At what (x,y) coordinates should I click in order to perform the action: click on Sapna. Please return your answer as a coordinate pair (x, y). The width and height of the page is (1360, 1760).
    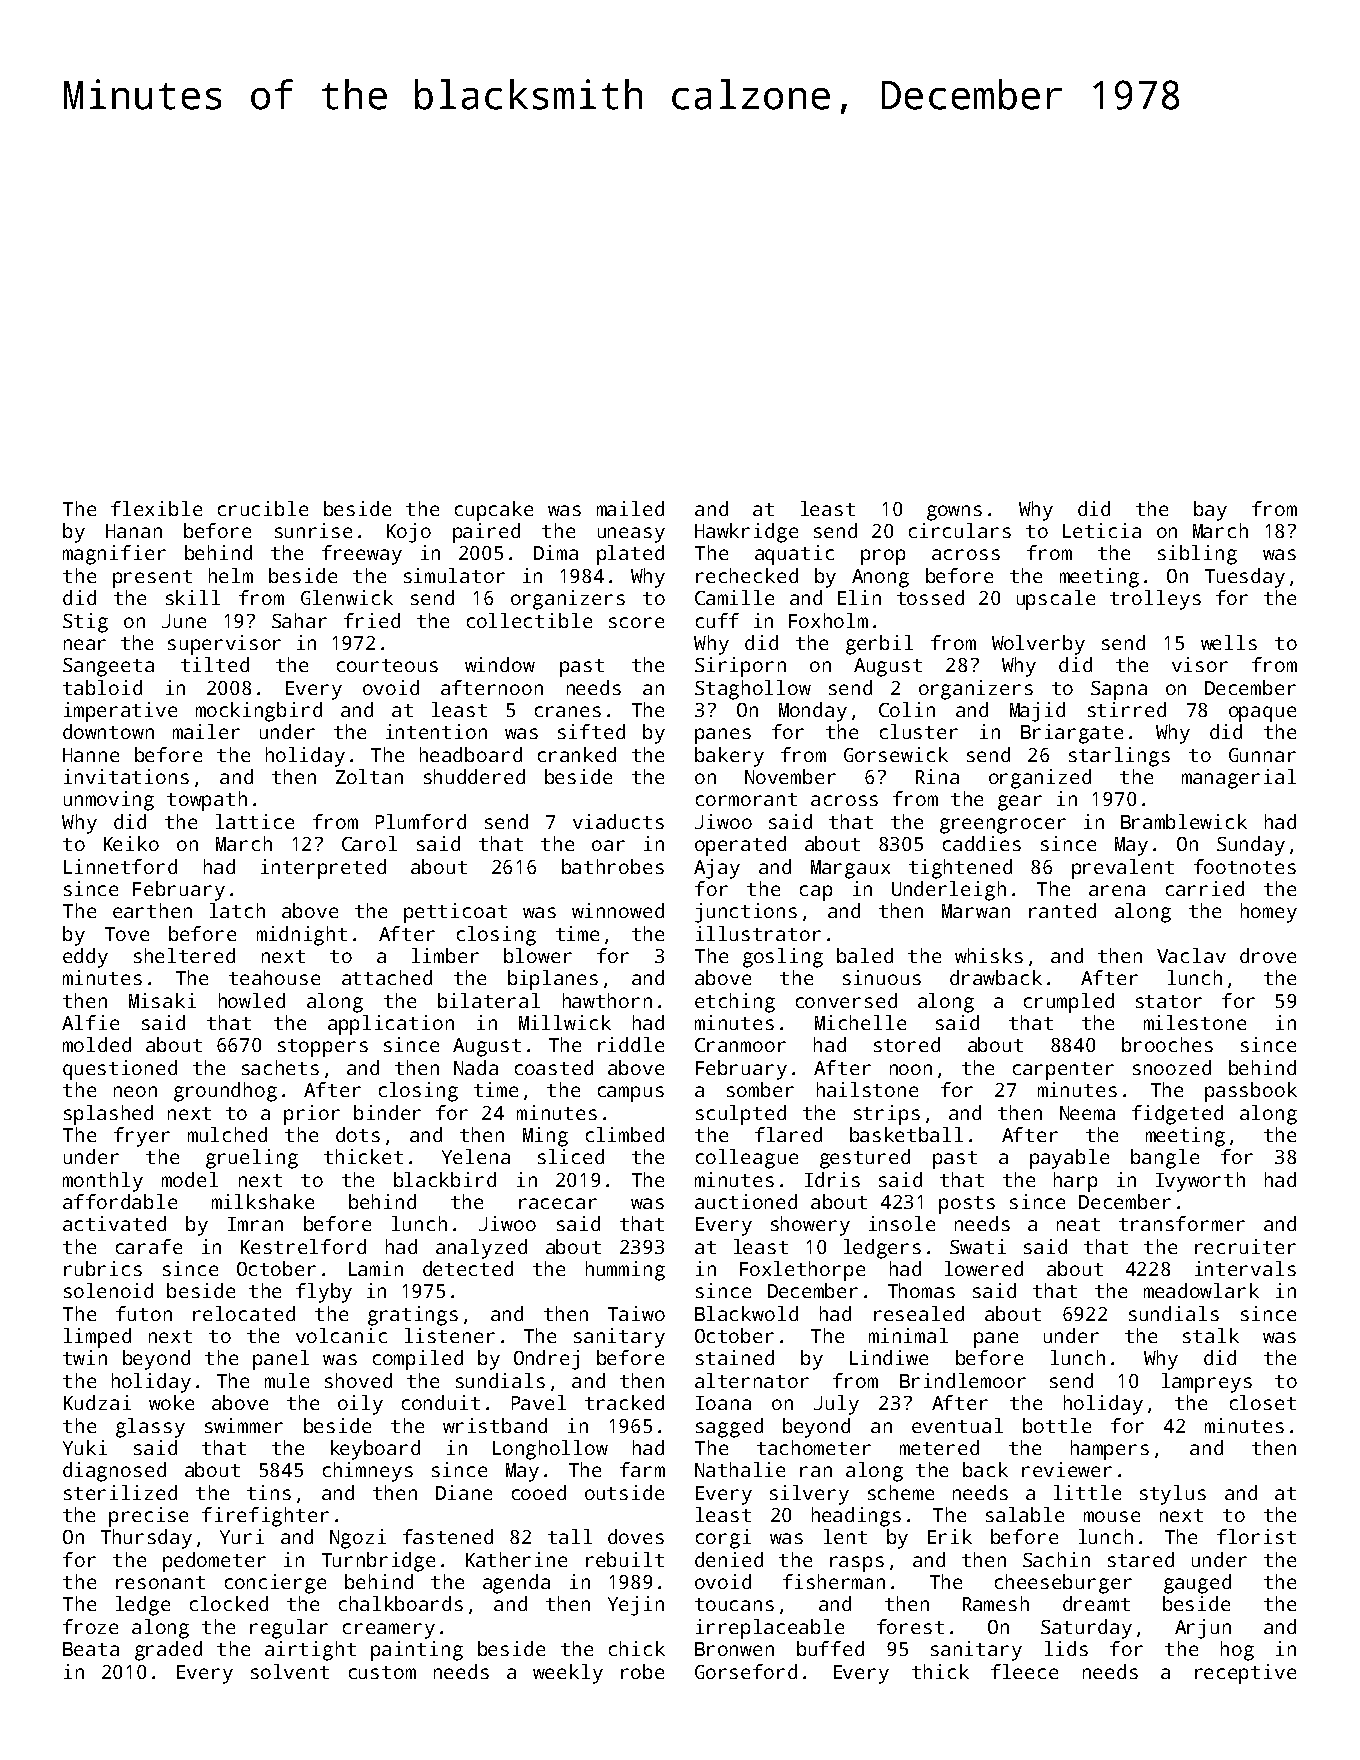
    Looking at the image, I should click on (1119, 690).
